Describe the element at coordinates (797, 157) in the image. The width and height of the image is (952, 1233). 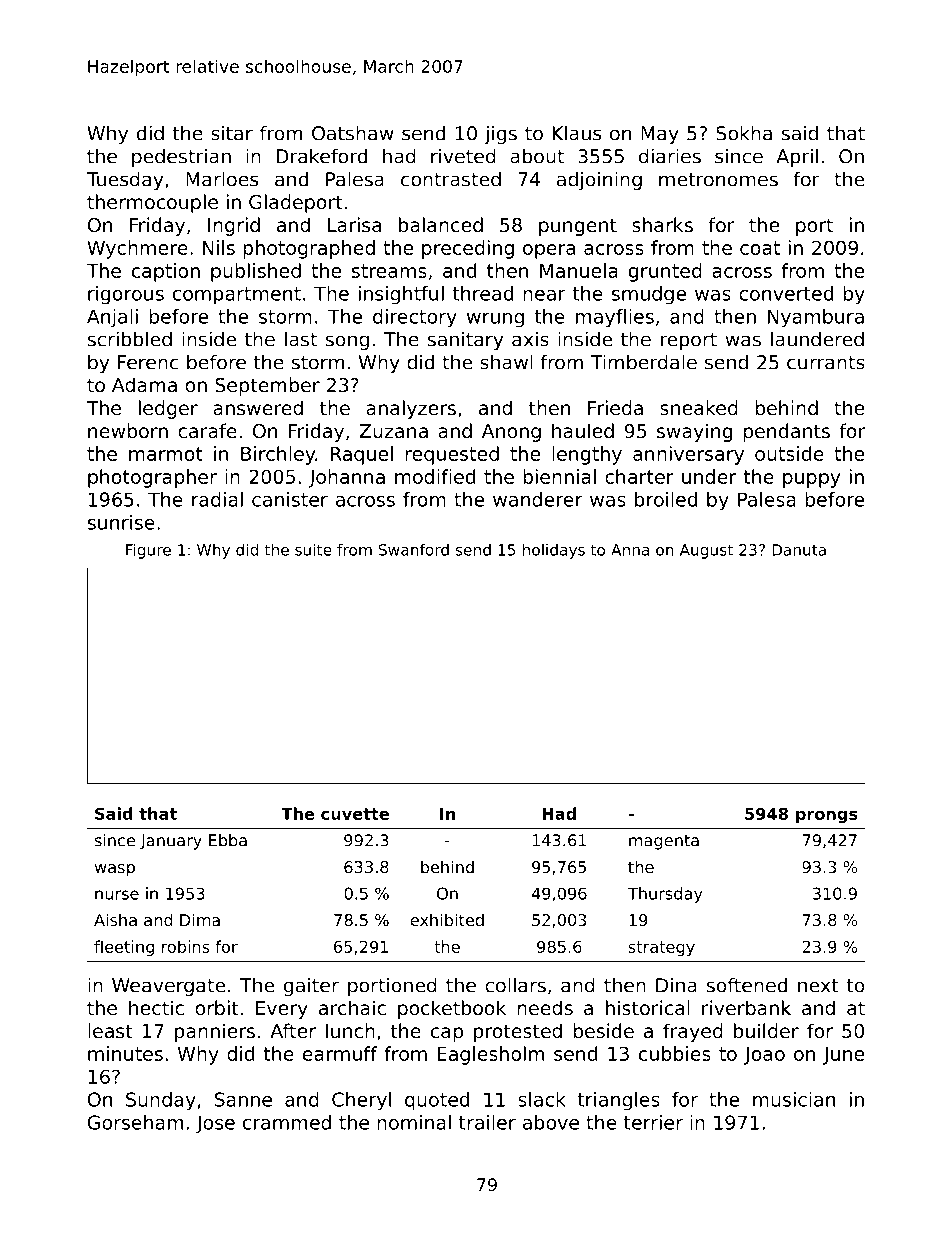
I see `April` at that location.
